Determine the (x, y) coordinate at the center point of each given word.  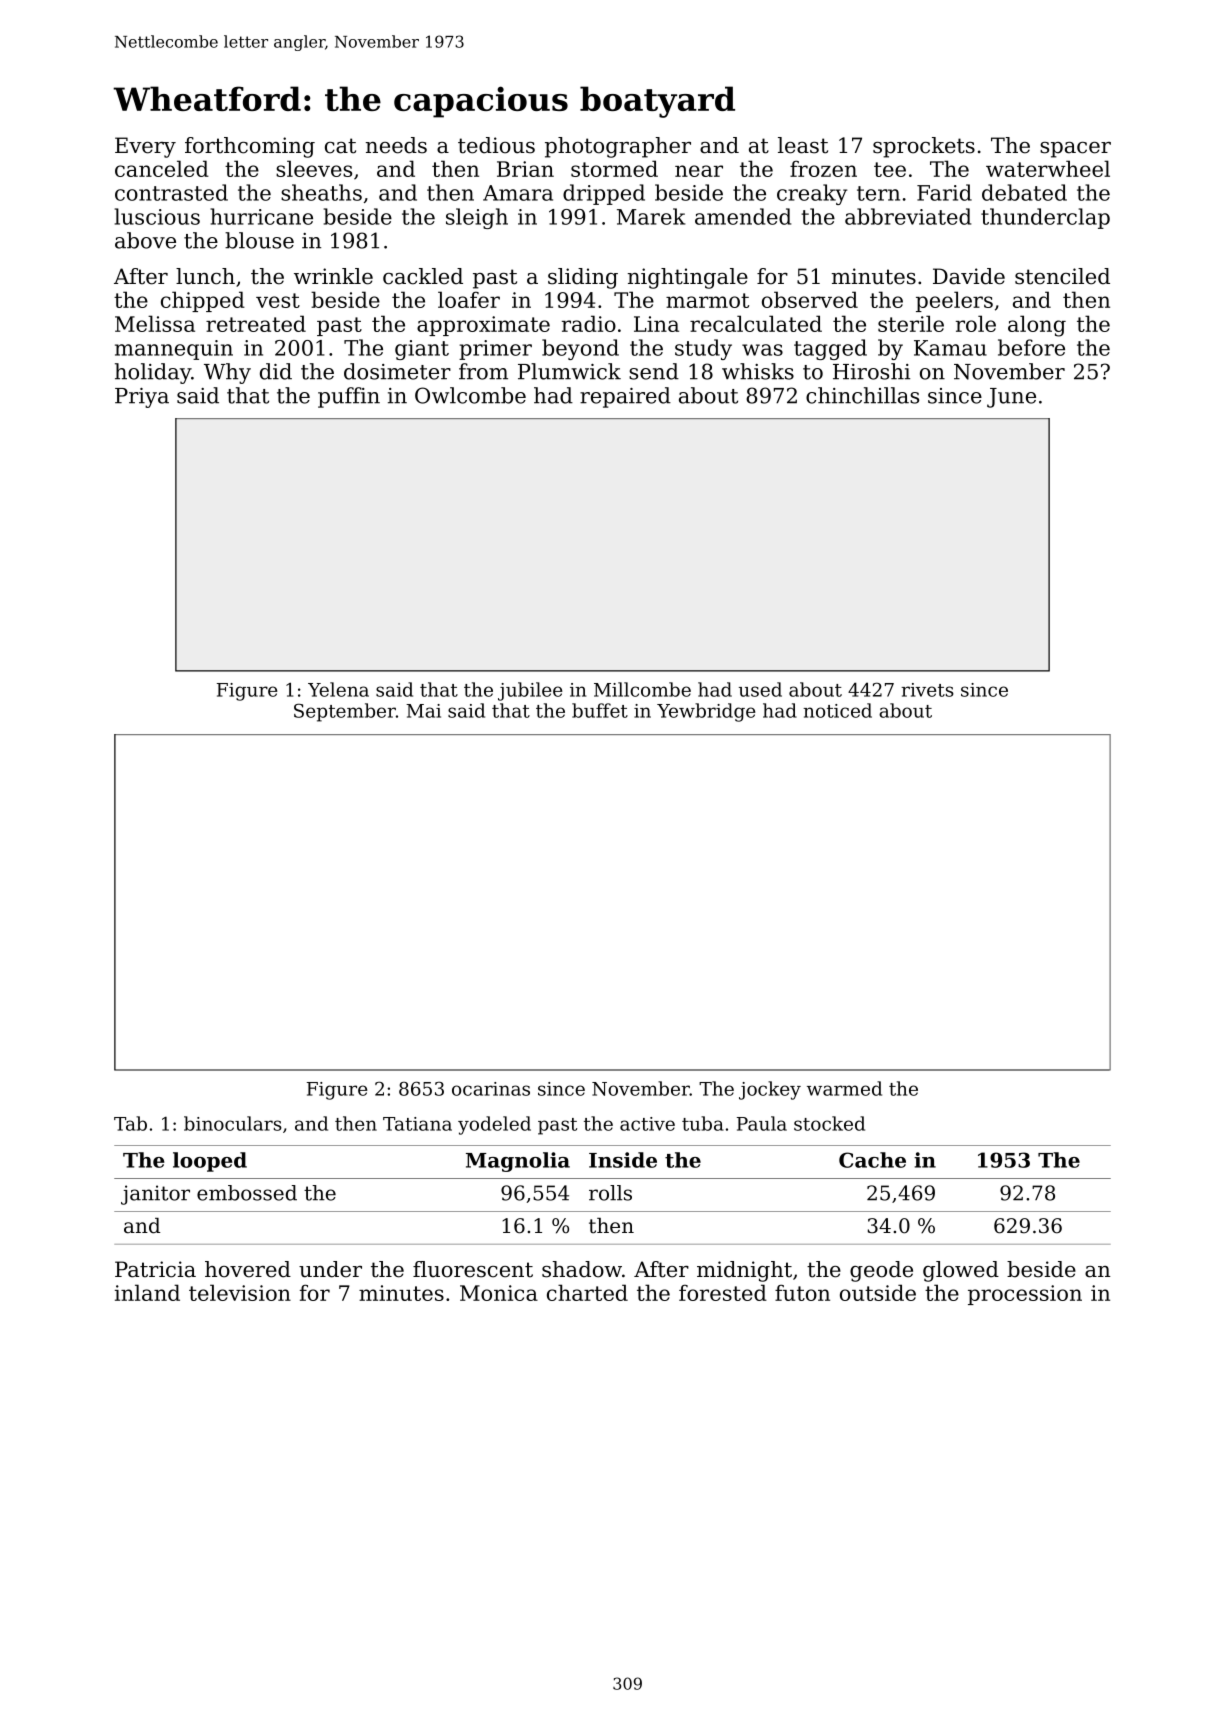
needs (396, 145)
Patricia (155, 1269)
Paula (762, 1123)
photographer (618, 147)
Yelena (338, 689)
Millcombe (642, 689)
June (1011, 398)
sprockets (924, 147)
